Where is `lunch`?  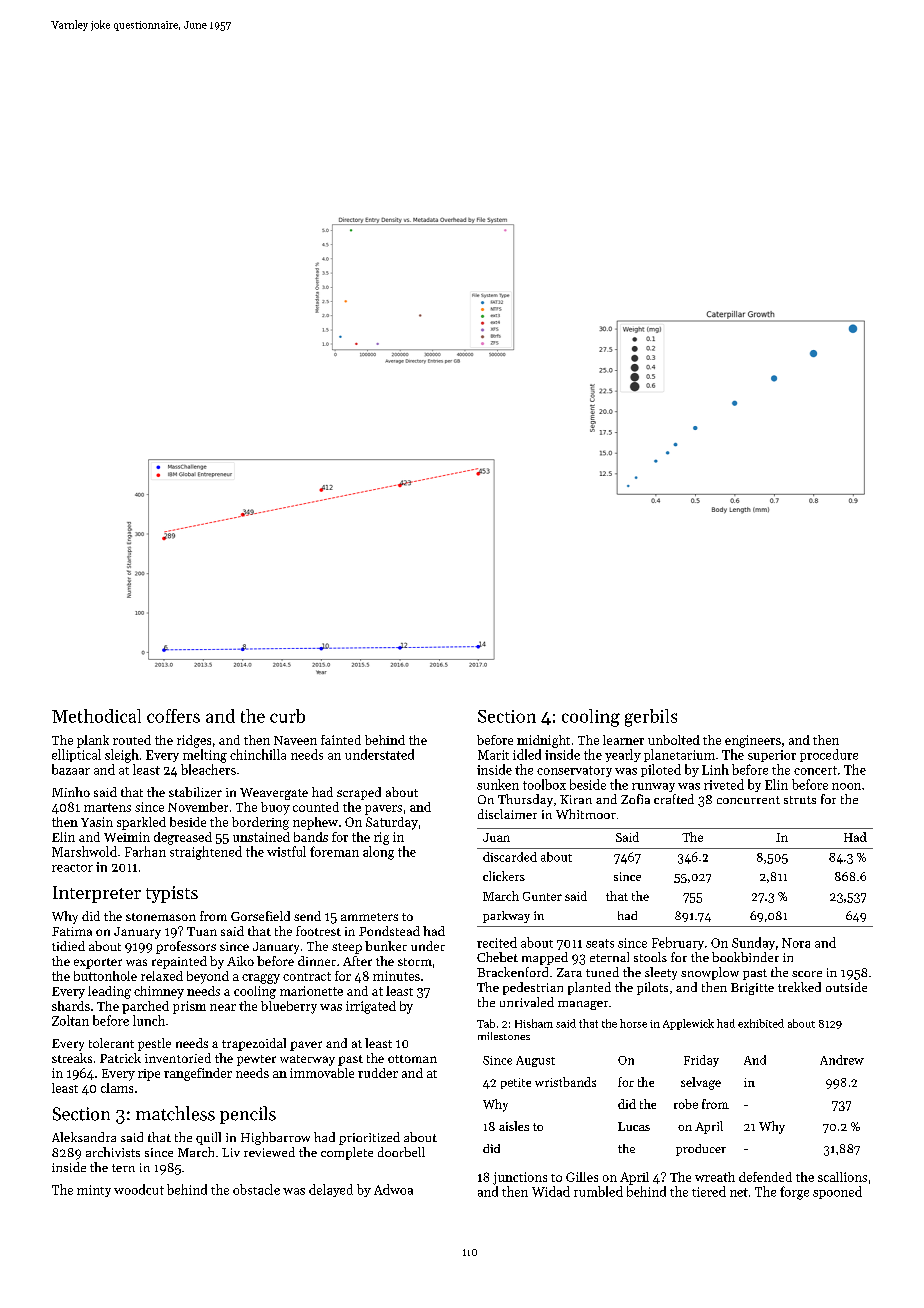
lunch is located at coordinates (149, 1020).
